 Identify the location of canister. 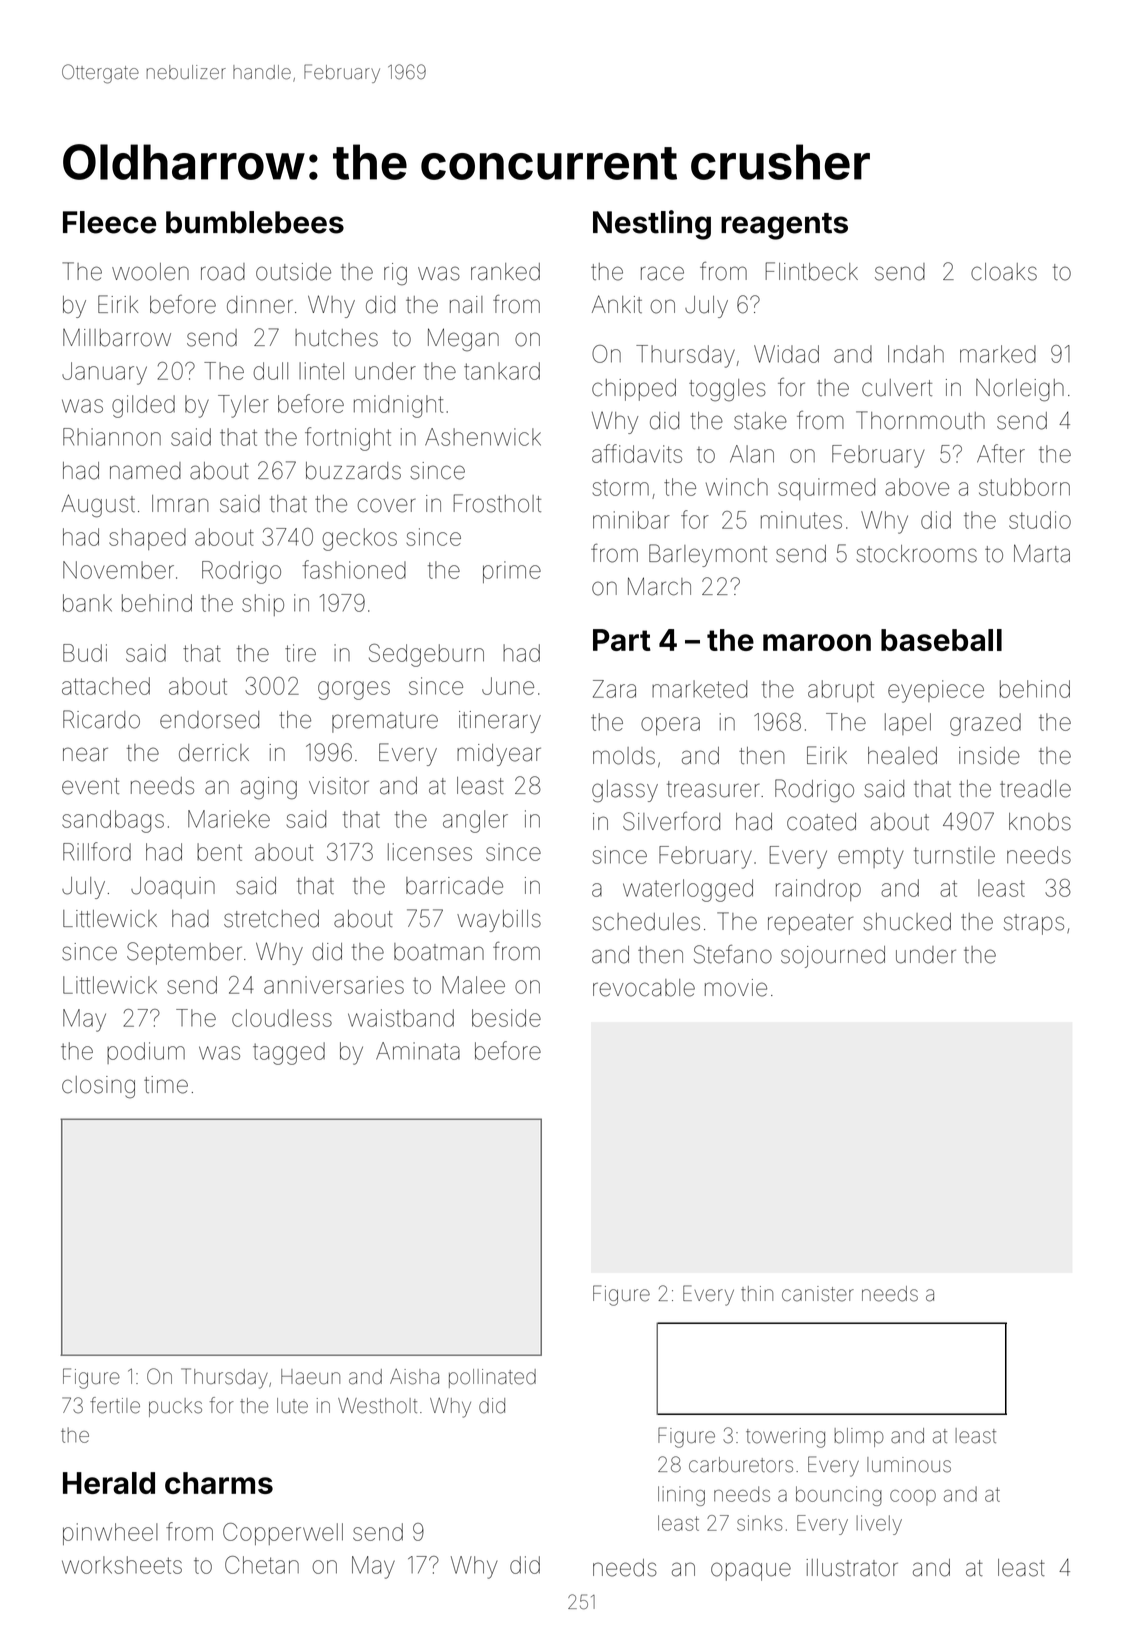
(818, 1294).
